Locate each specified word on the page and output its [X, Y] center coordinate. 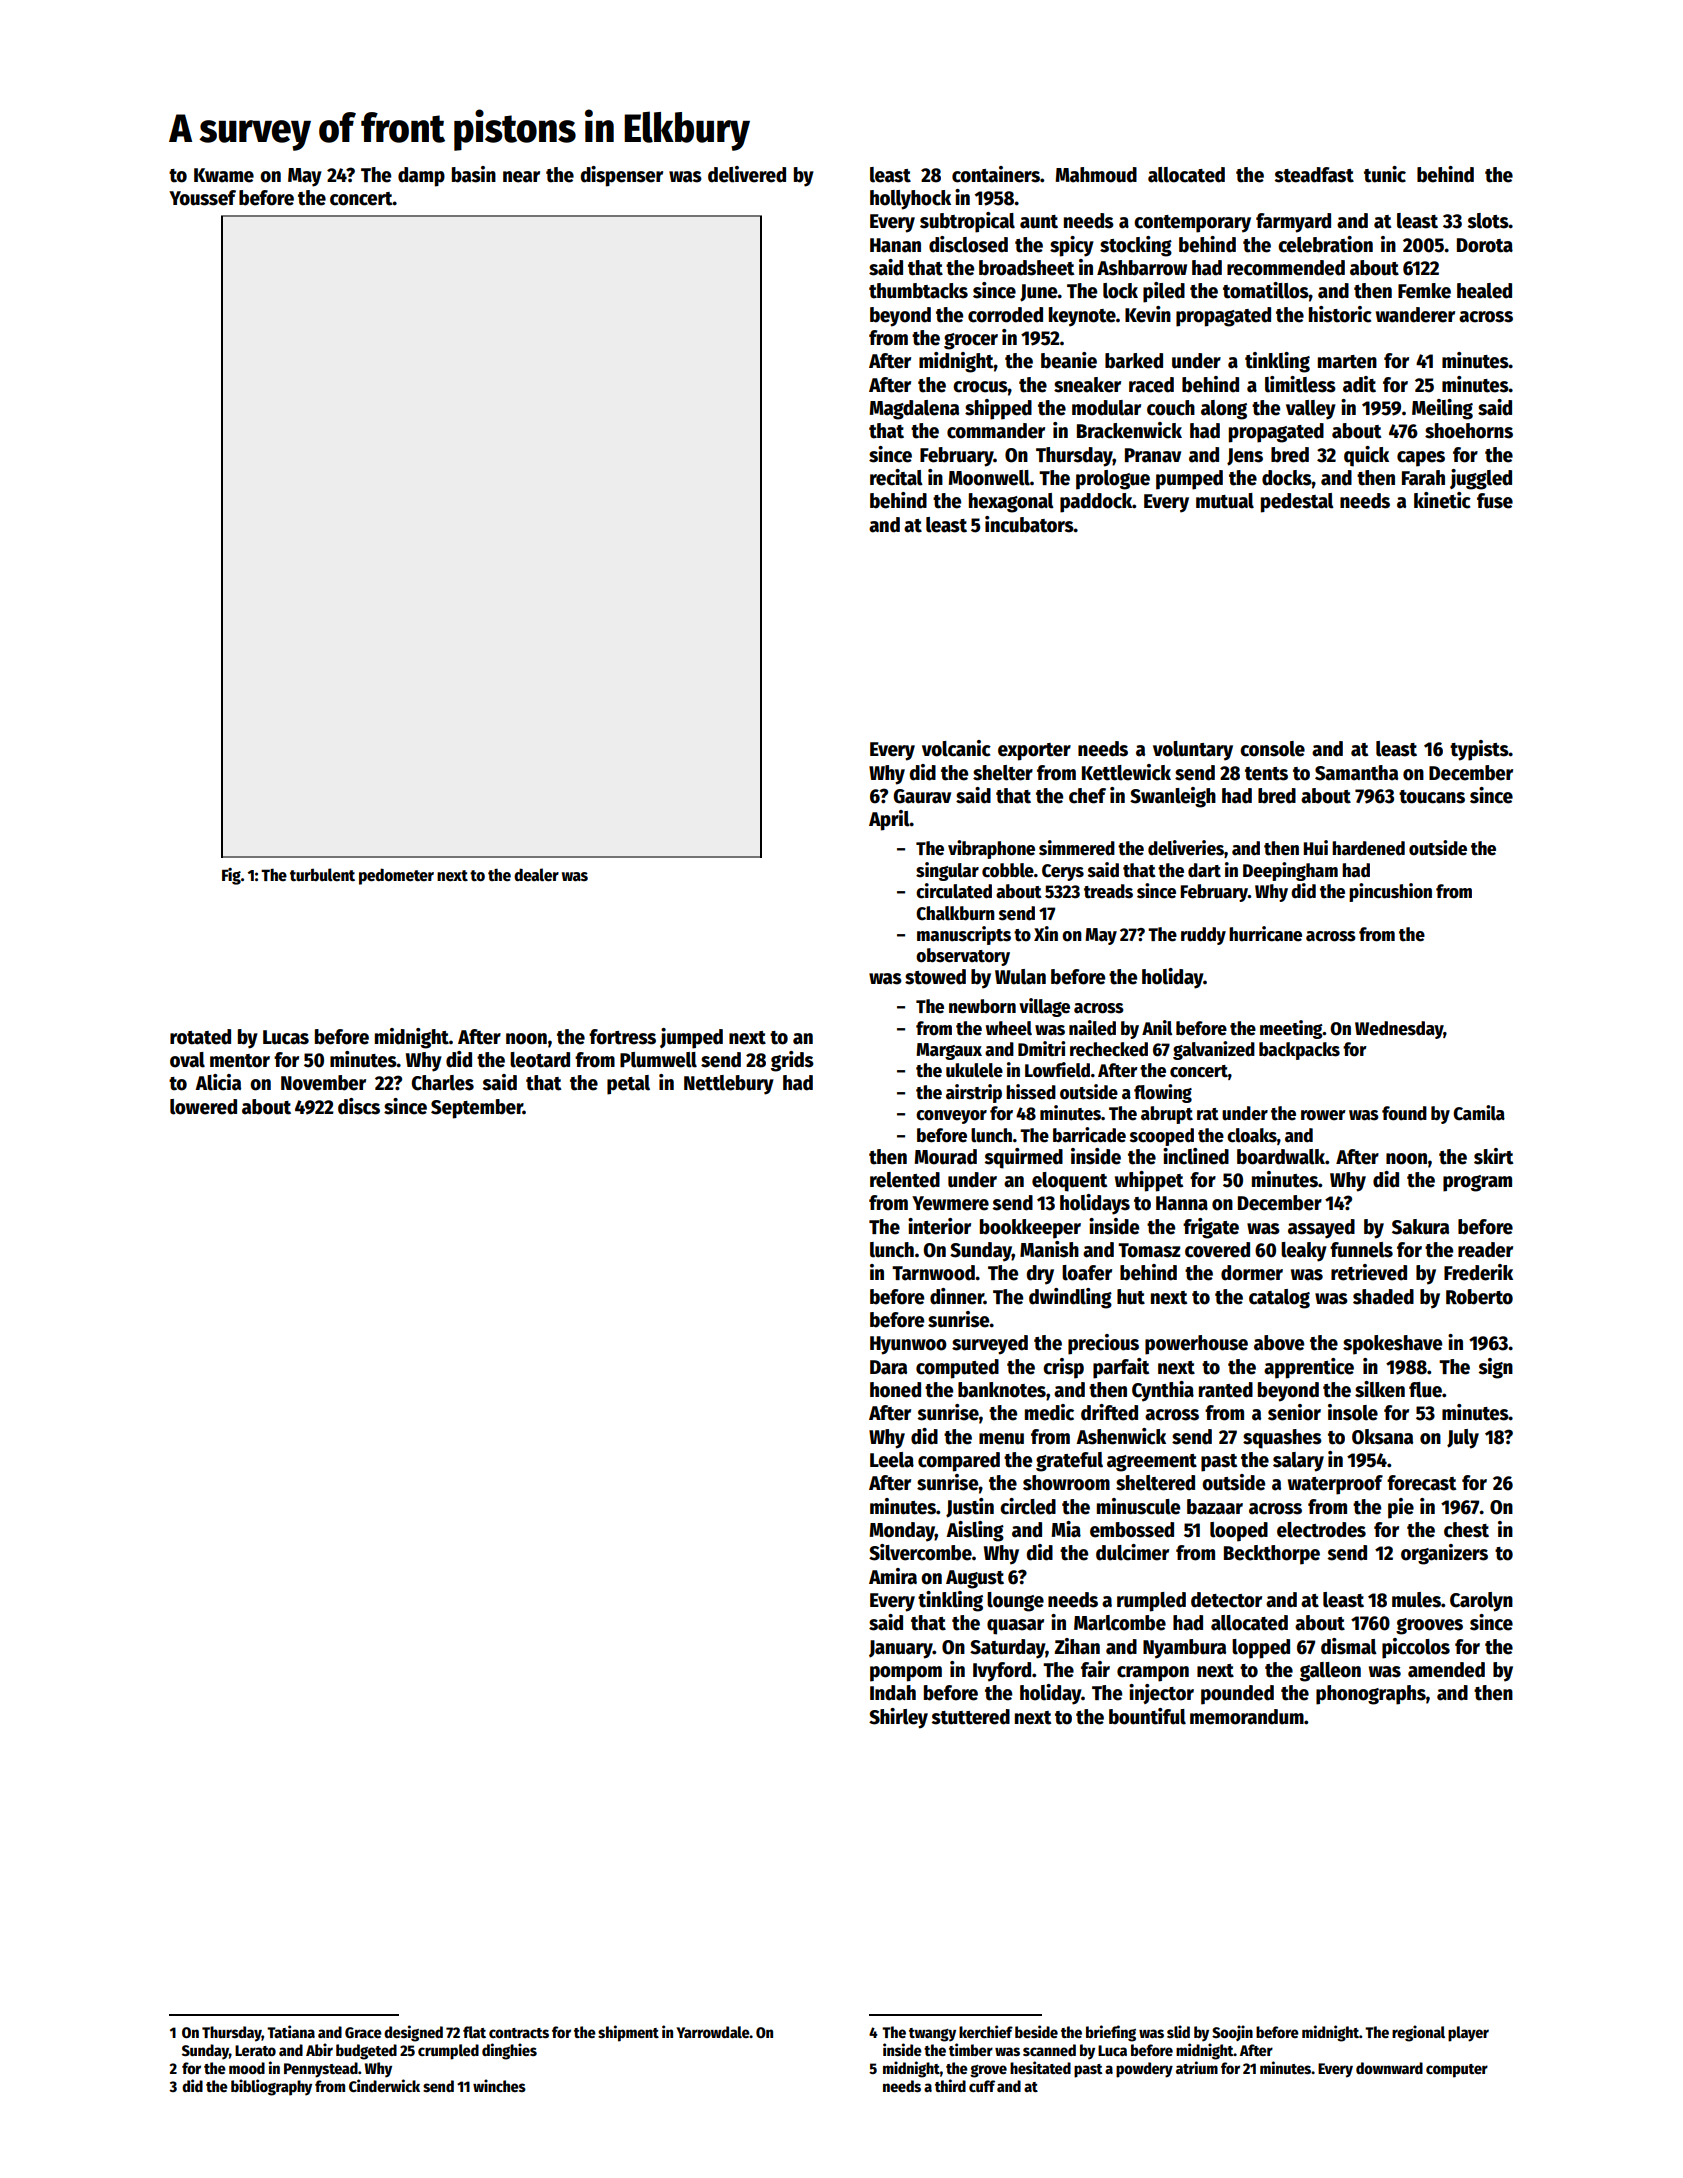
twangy [932, 2035]
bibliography [271, 2087]
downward [1389, 2068]
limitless [1300, 384]
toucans [1432, 797]
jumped [691, 1038]
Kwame [224, 175]
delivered [747, 174]
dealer [536, 875]
